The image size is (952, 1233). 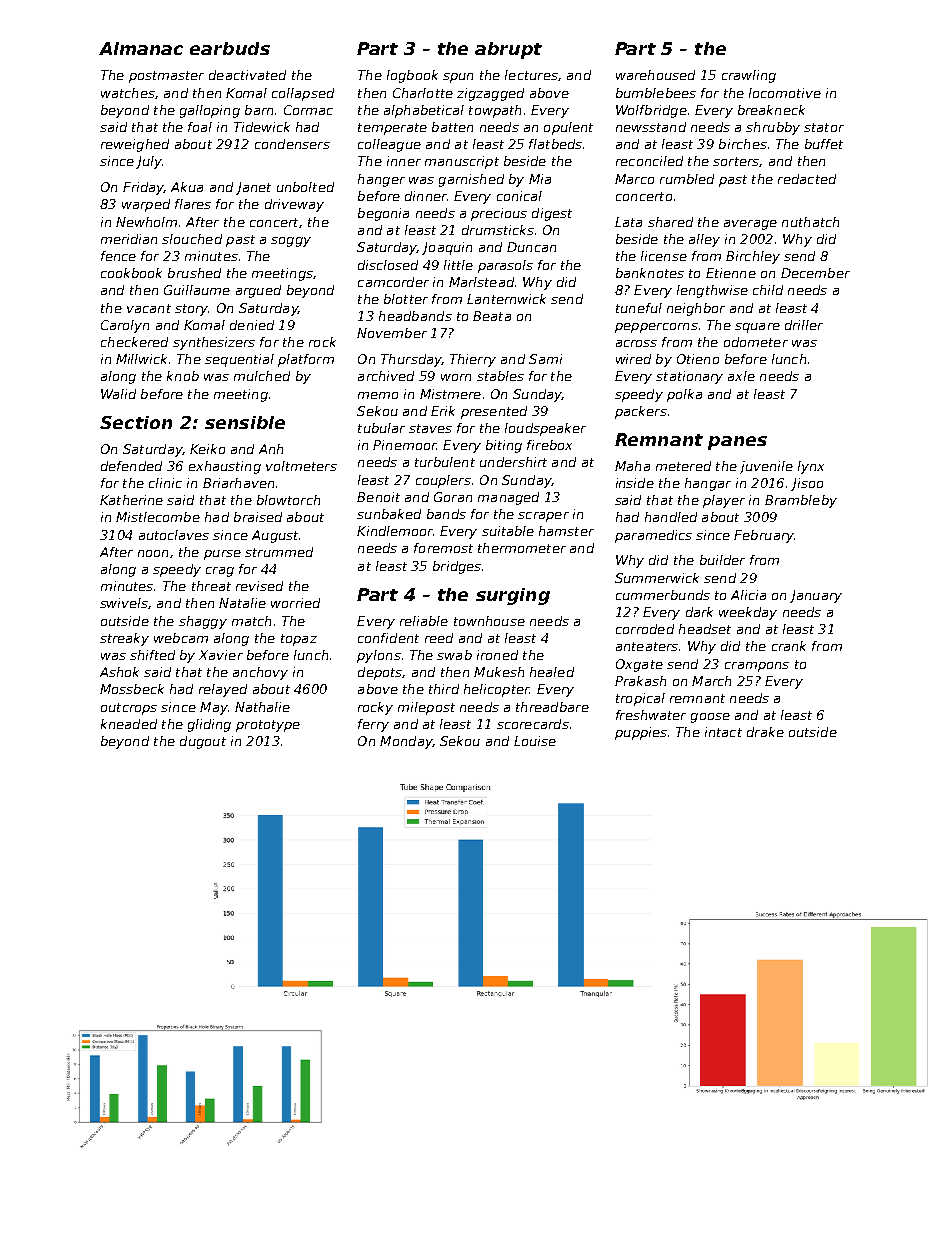 What do you see at coordinates (495, 111) in the document?
I see `towpath` at bounding box center [495, 111].
